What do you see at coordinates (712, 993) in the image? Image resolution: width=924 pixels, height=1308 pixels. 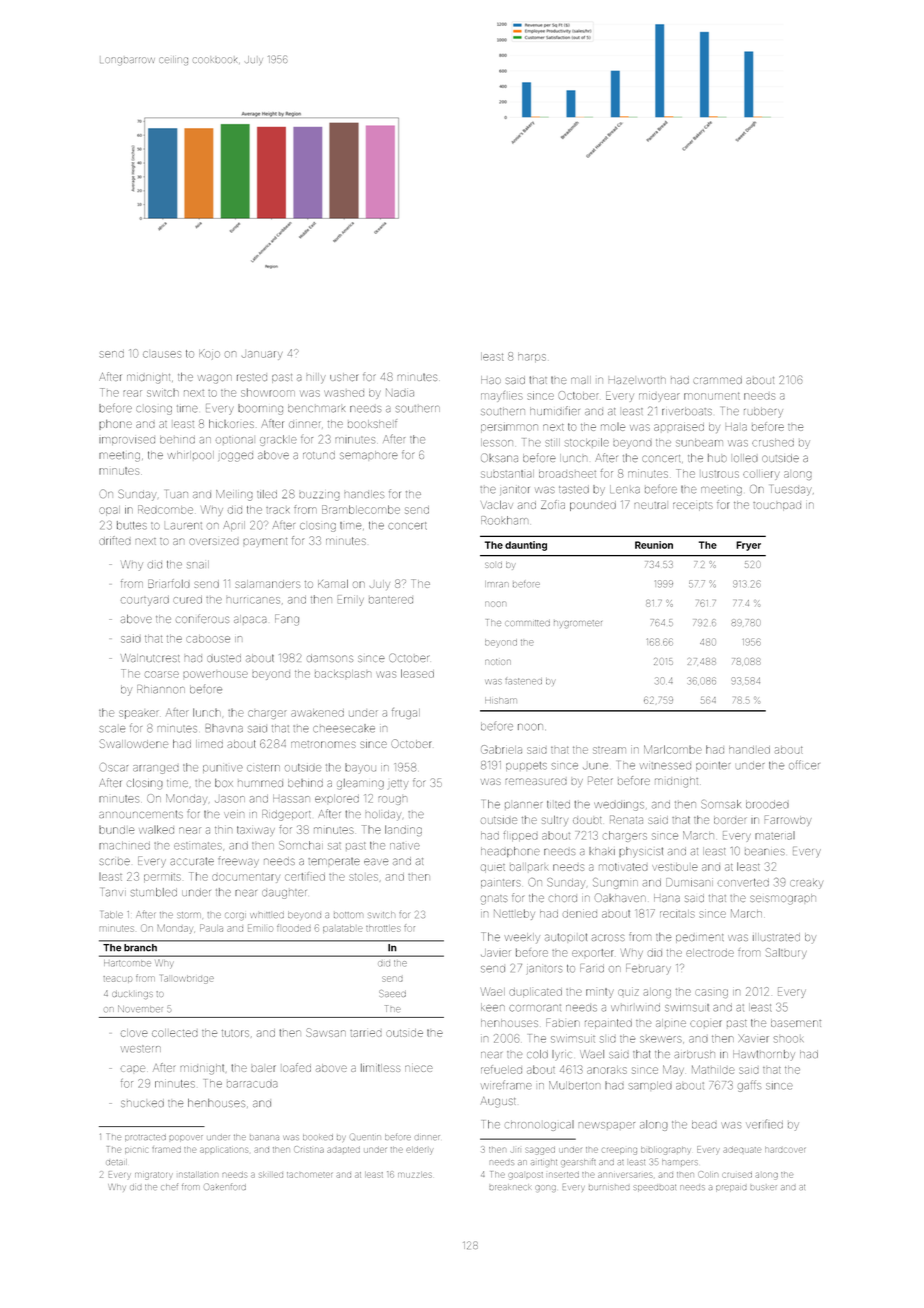 I see `casing` at bounding box center [712, 993].
